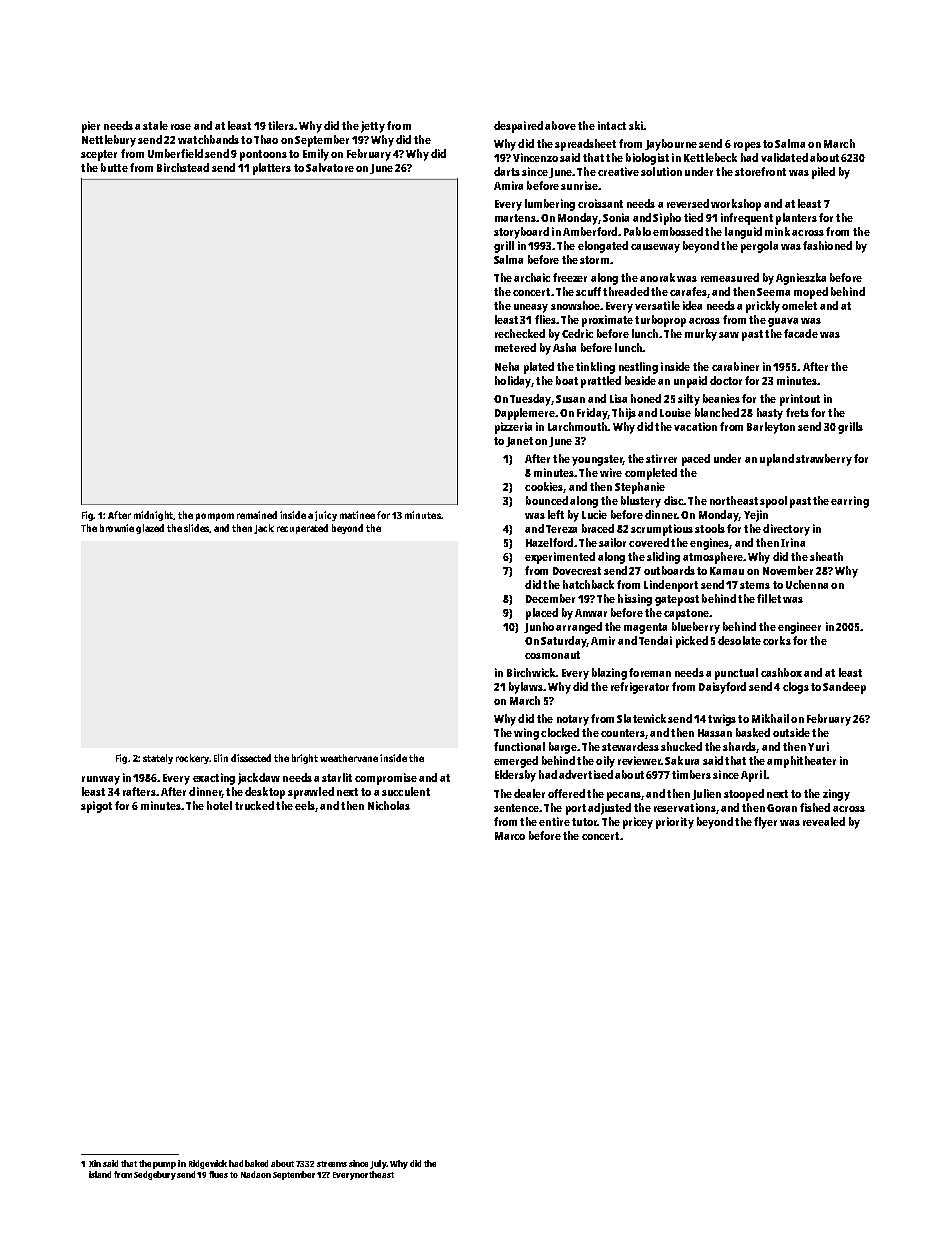 Image resolution: width=952 pixels, height=1233 pixels. Describe the element at coordinates (570, 399) in the image. I see `Susan` at that location.
